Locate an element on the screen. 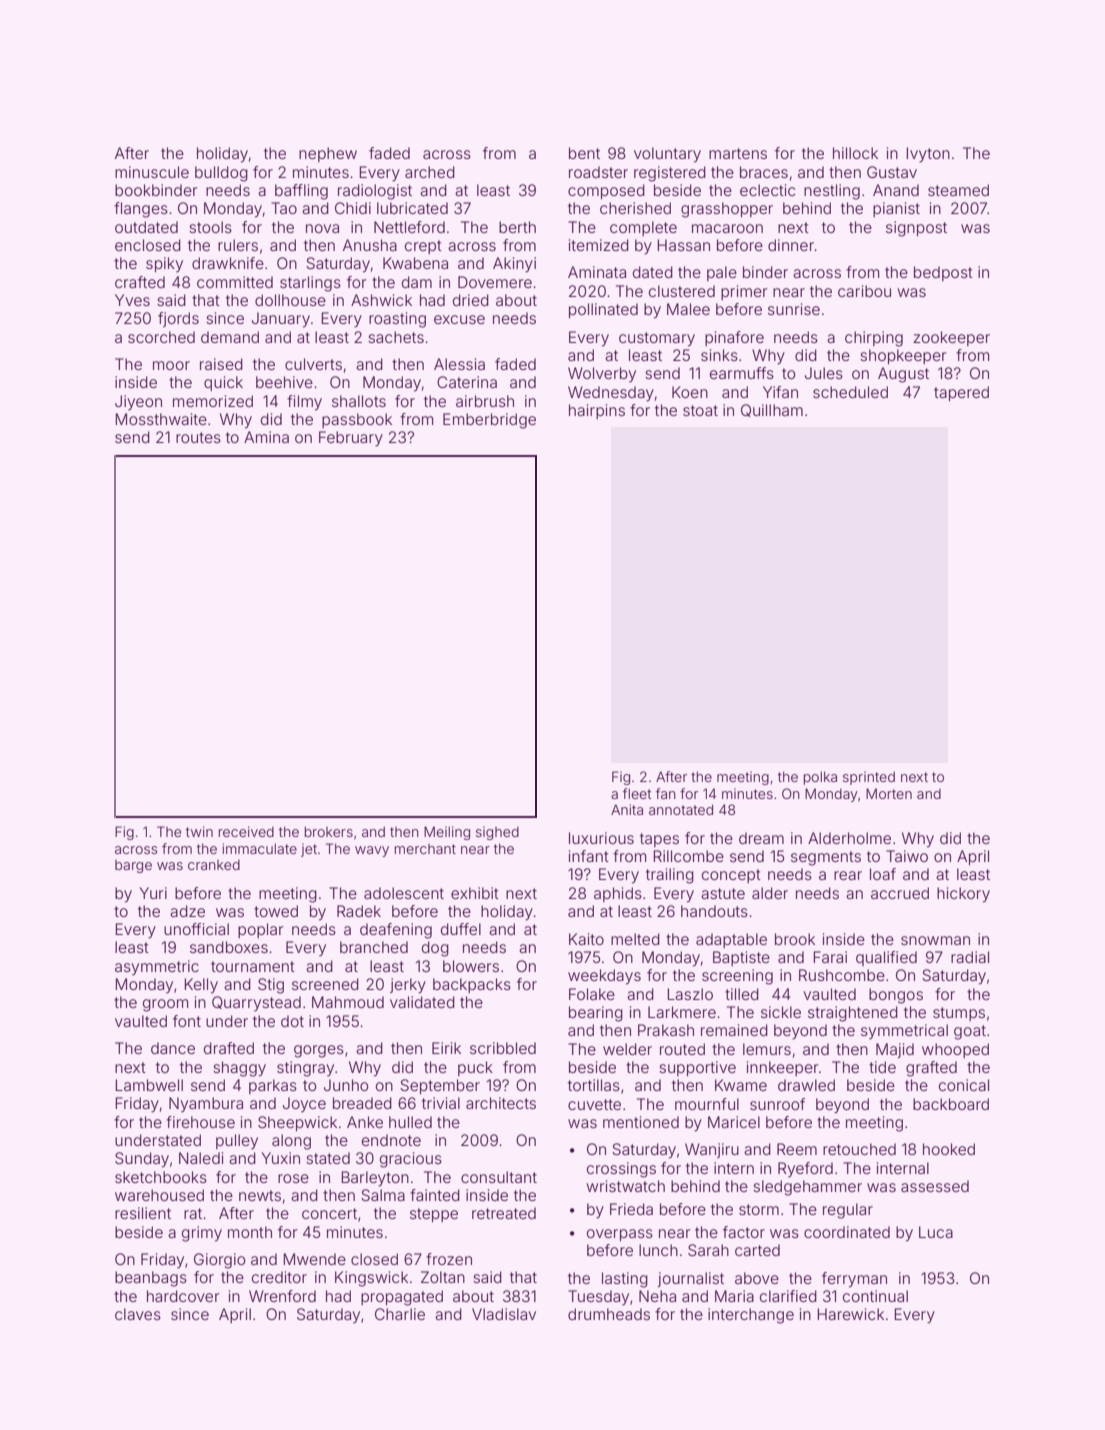  arched is located at coordinates (430, 172).
